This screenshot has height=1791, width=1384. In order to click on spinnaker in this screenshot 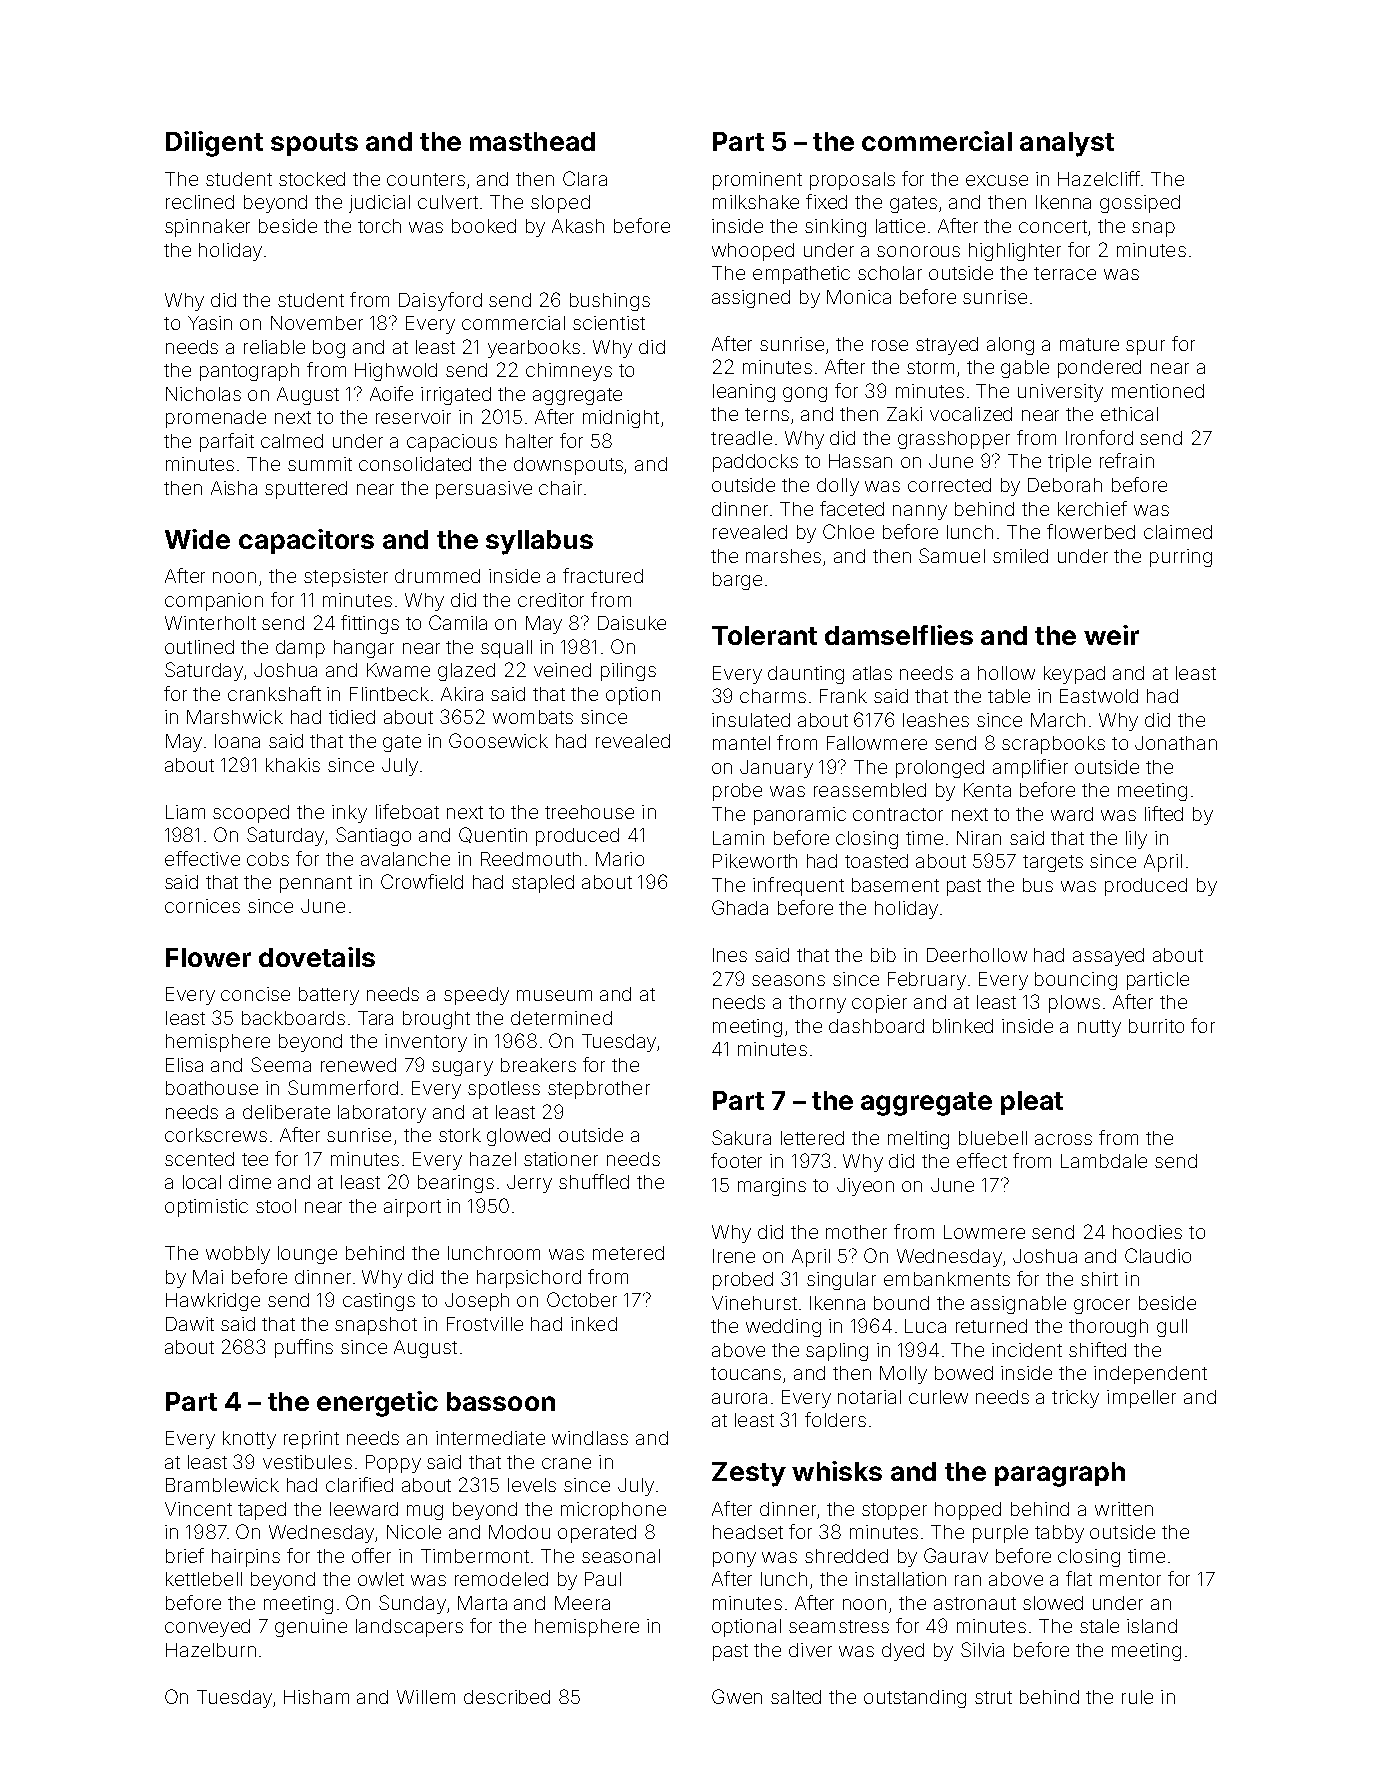, I will do `click(207, 228)`.
